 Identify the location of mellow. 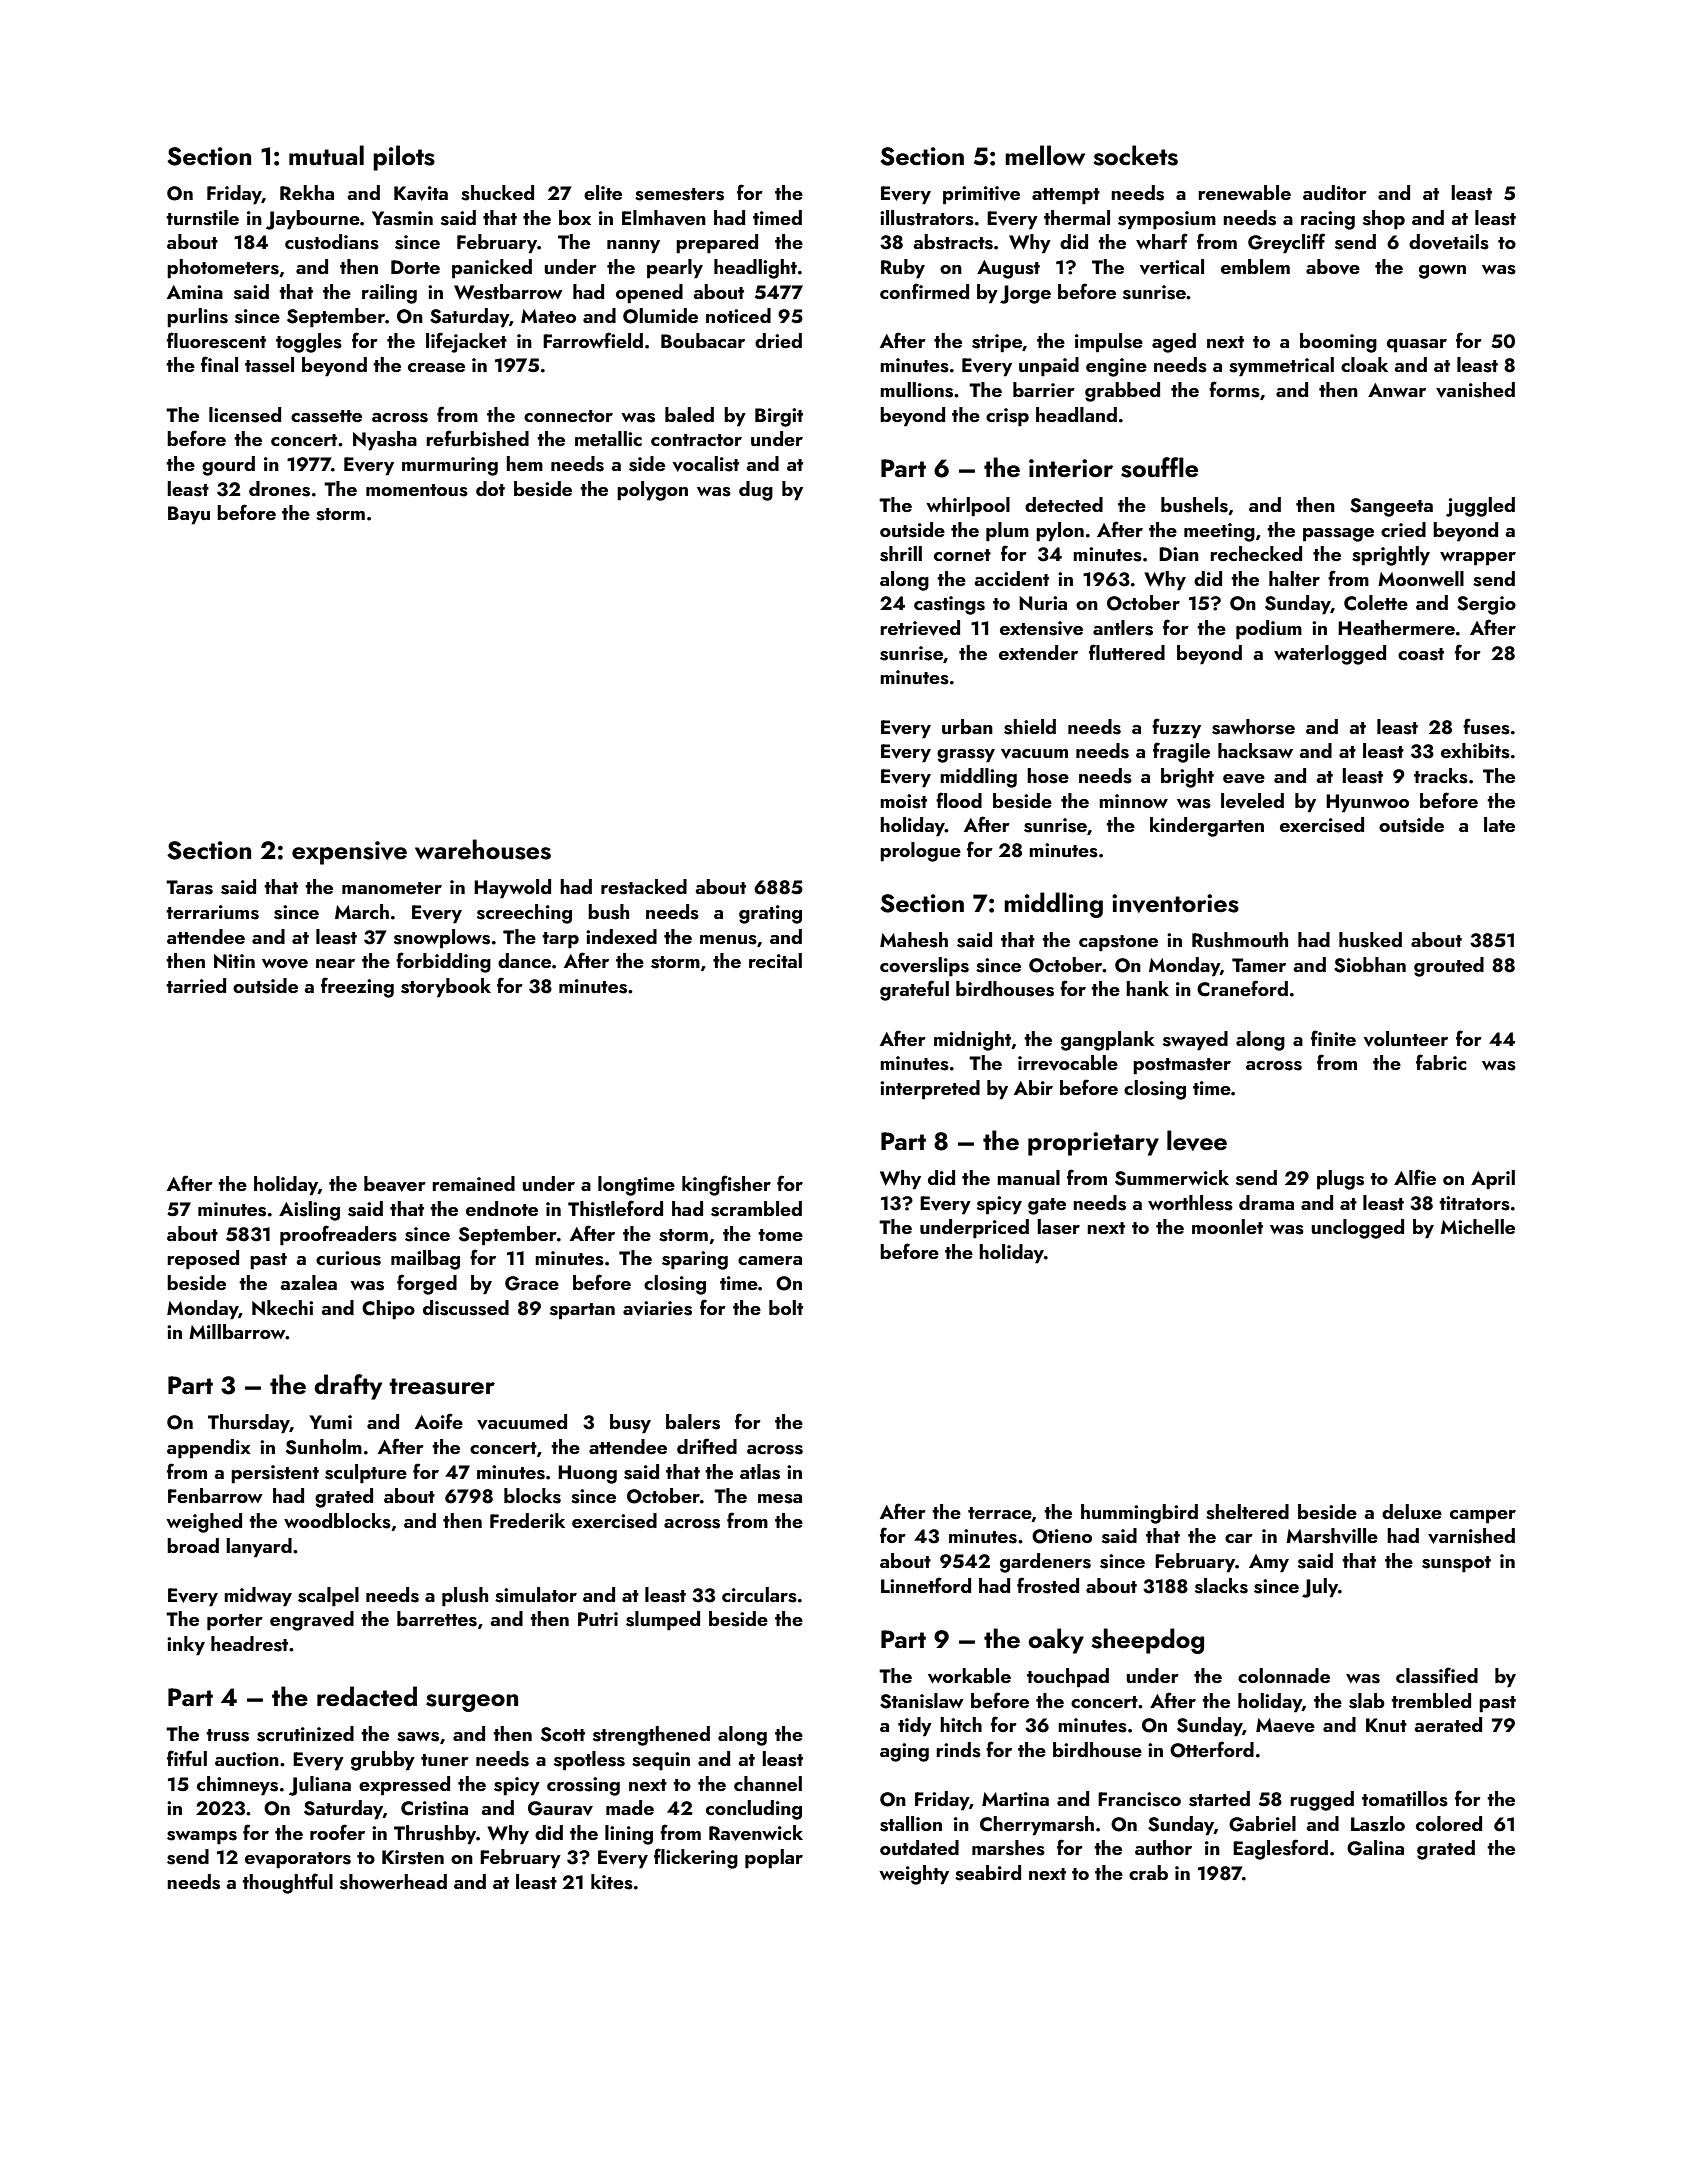
(1045, 155).
